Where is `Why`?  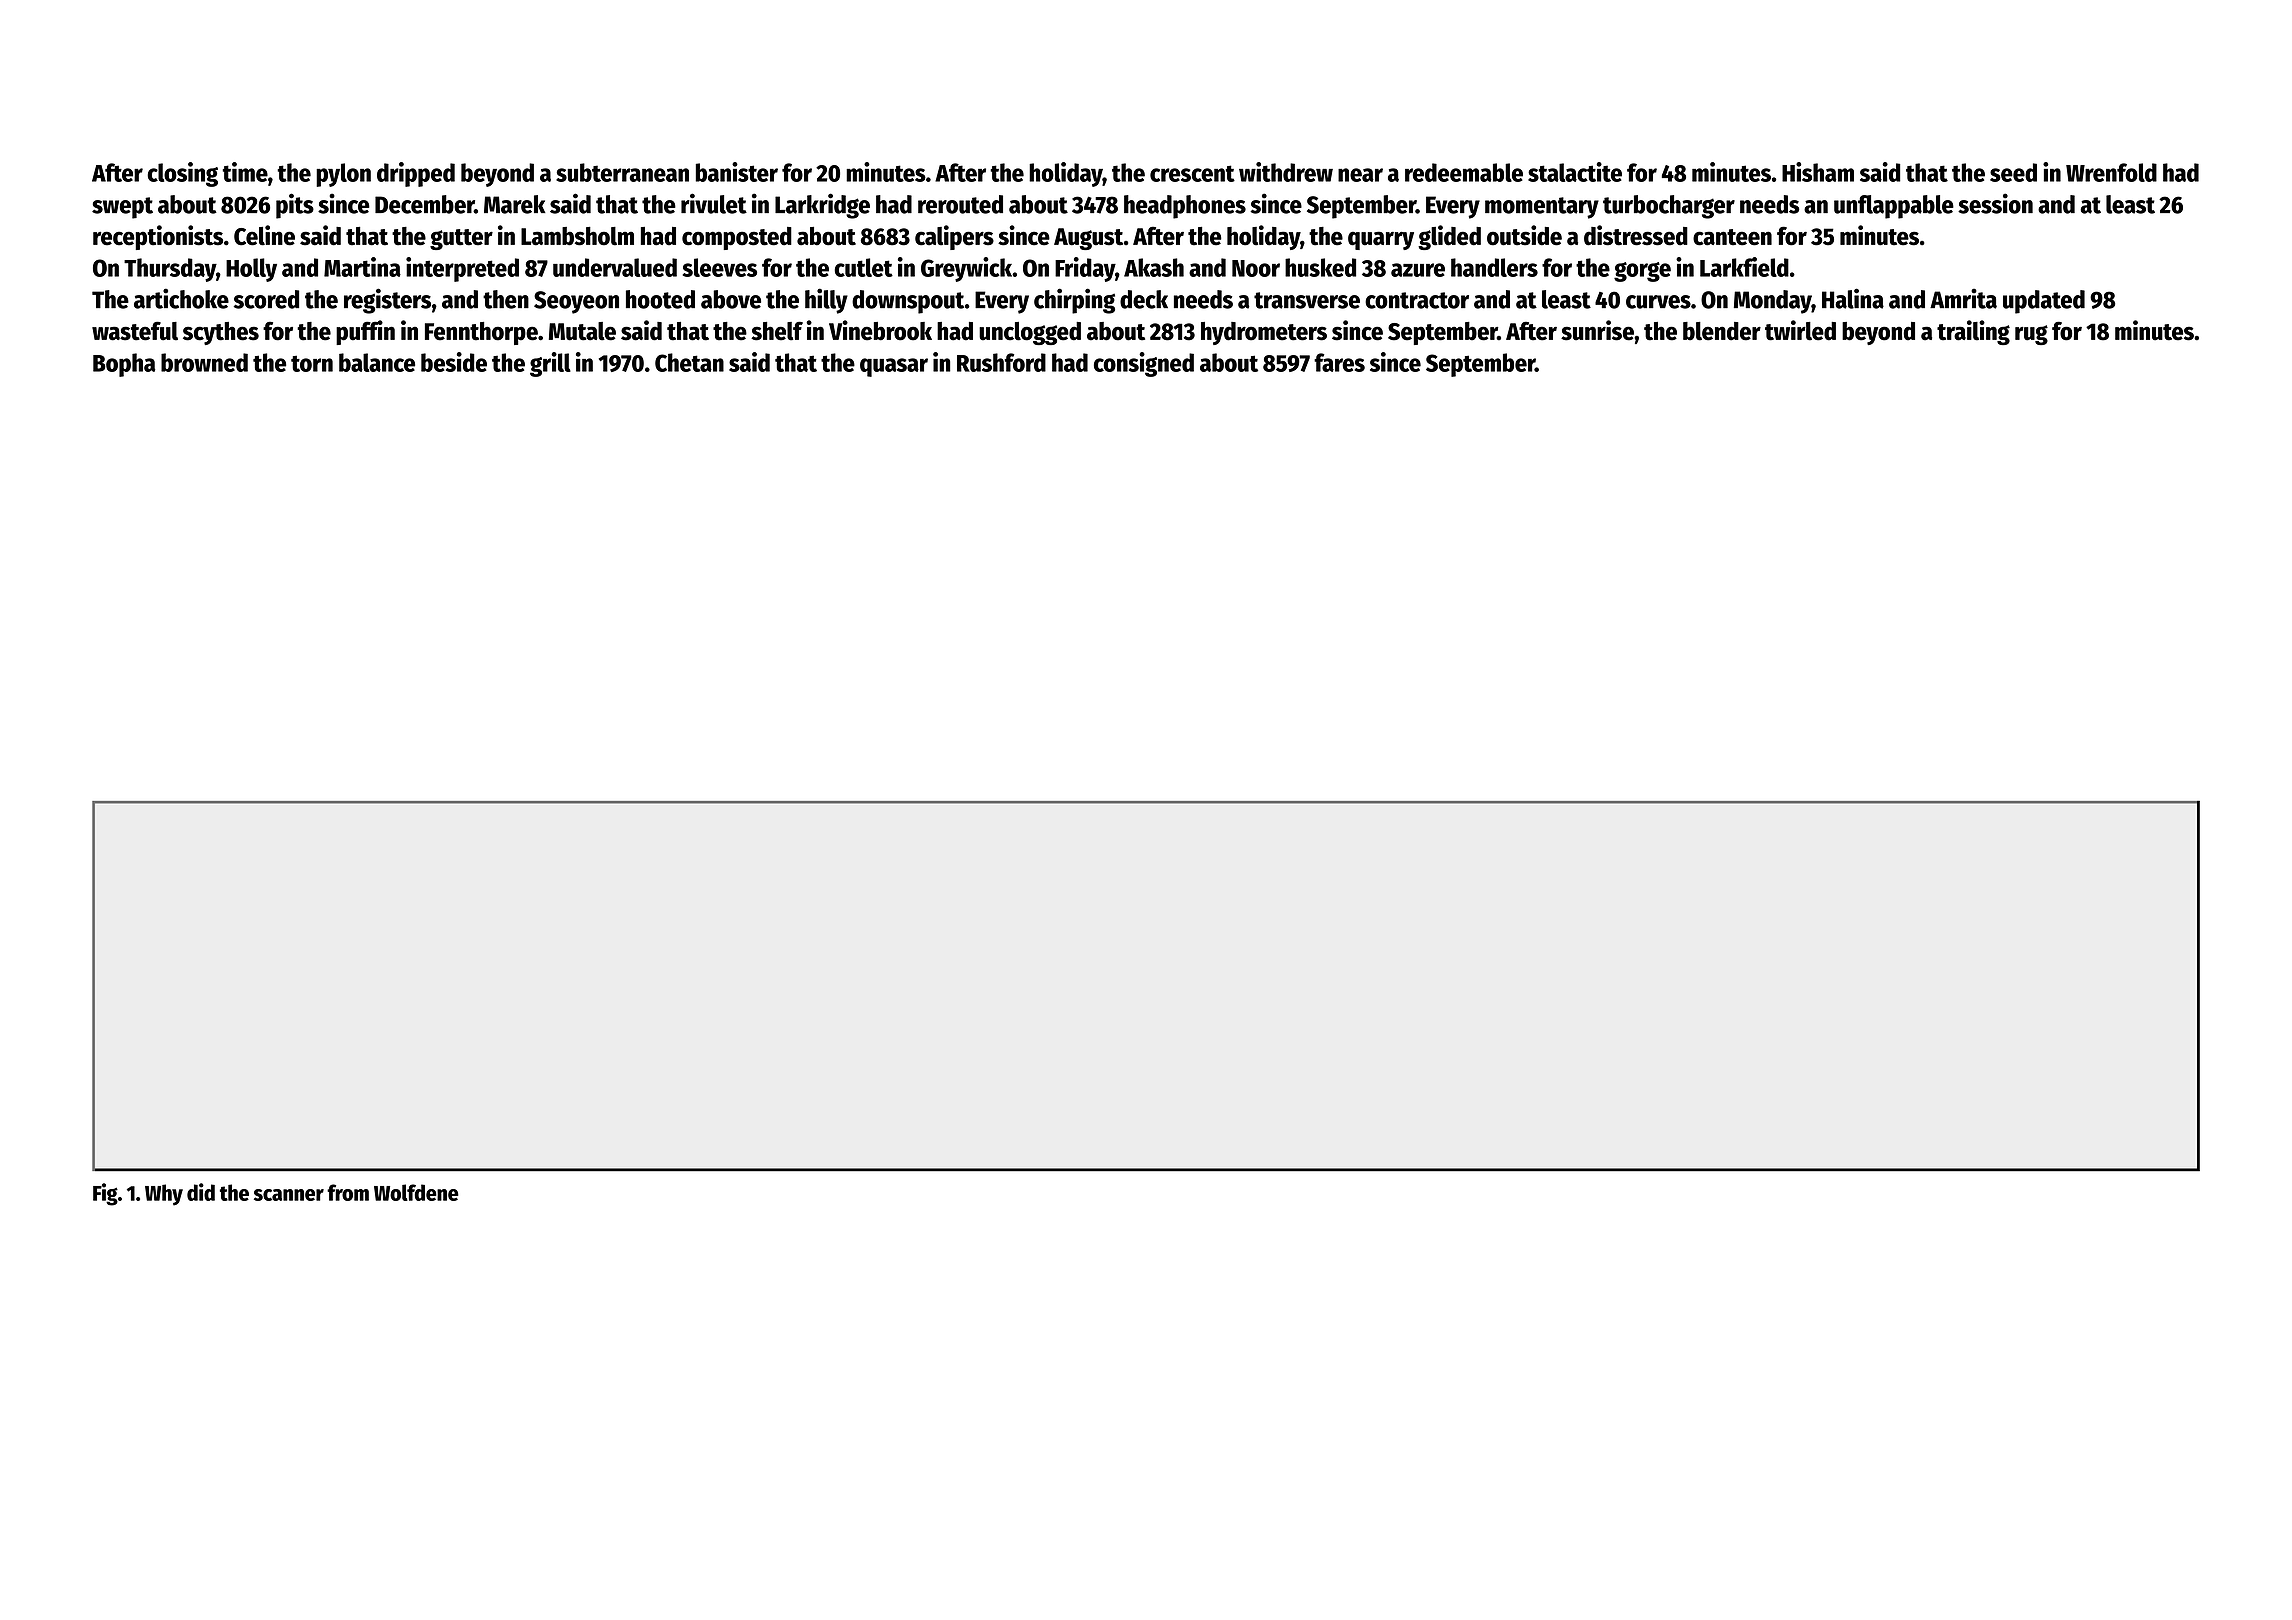
Why is located at coordinates (164, 1195).
